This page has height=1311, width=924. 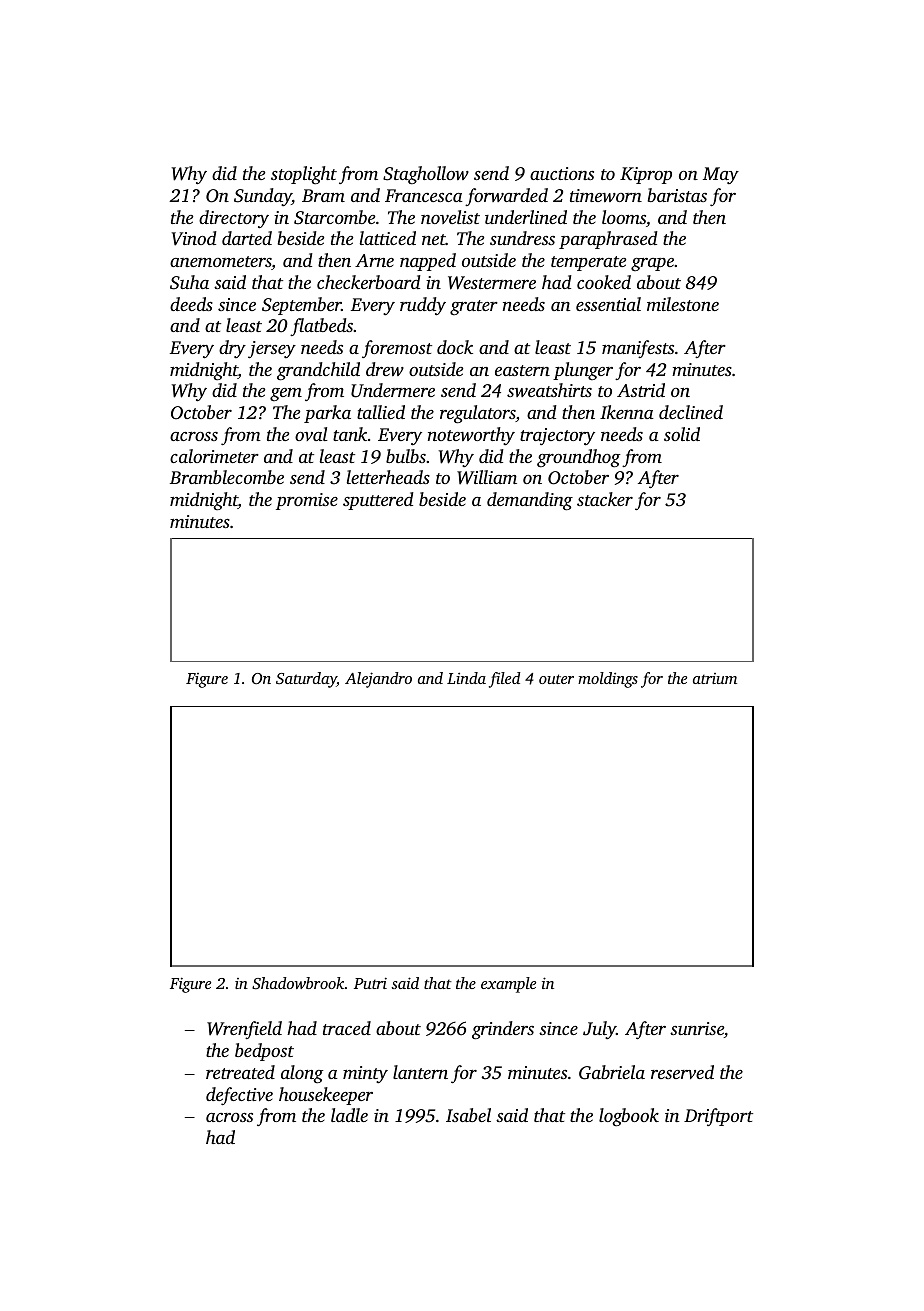 I want to click on grape, so click(x=652, y=264).
